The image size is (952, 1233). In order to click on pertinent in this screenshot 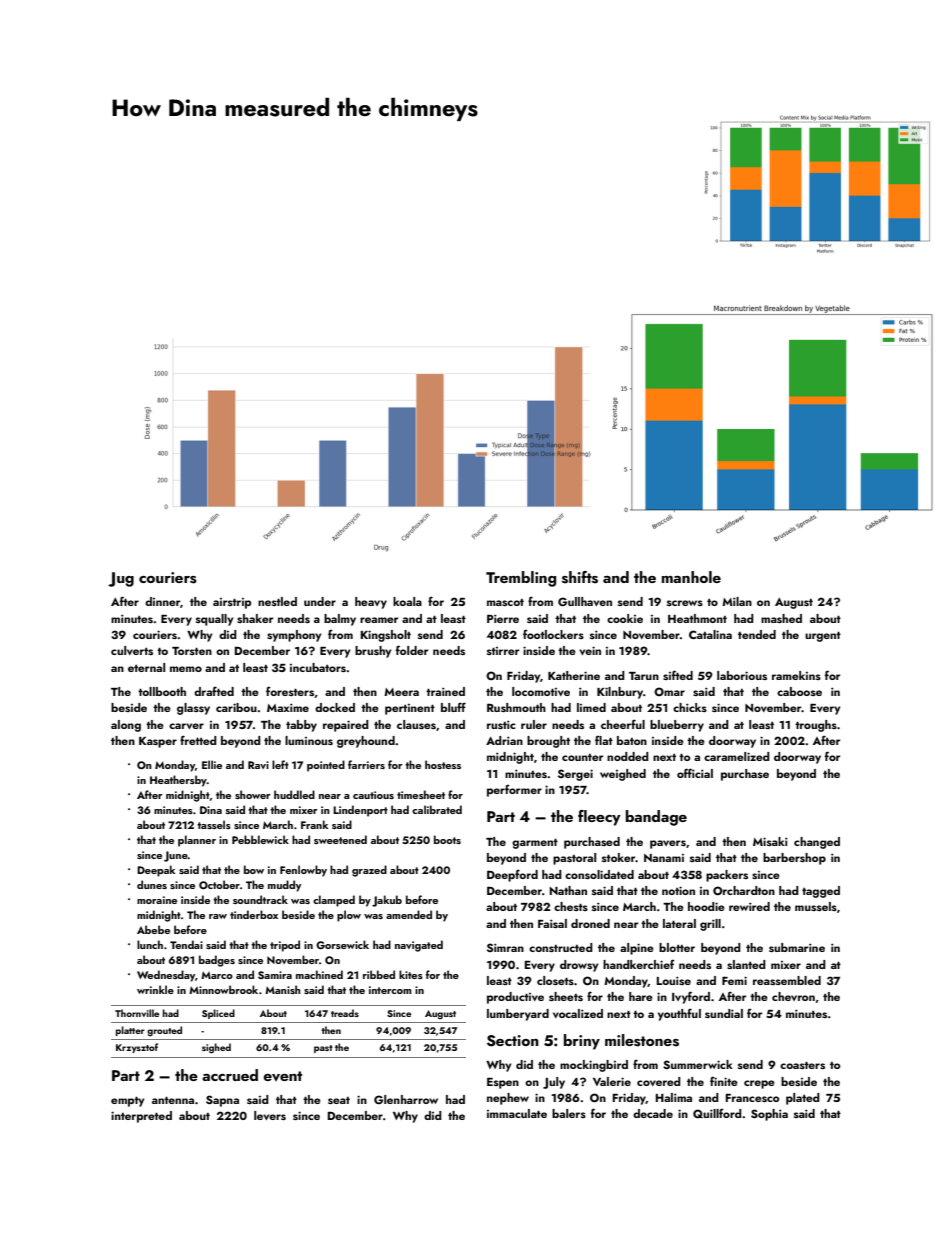, I will do `click(410, 709)`.
